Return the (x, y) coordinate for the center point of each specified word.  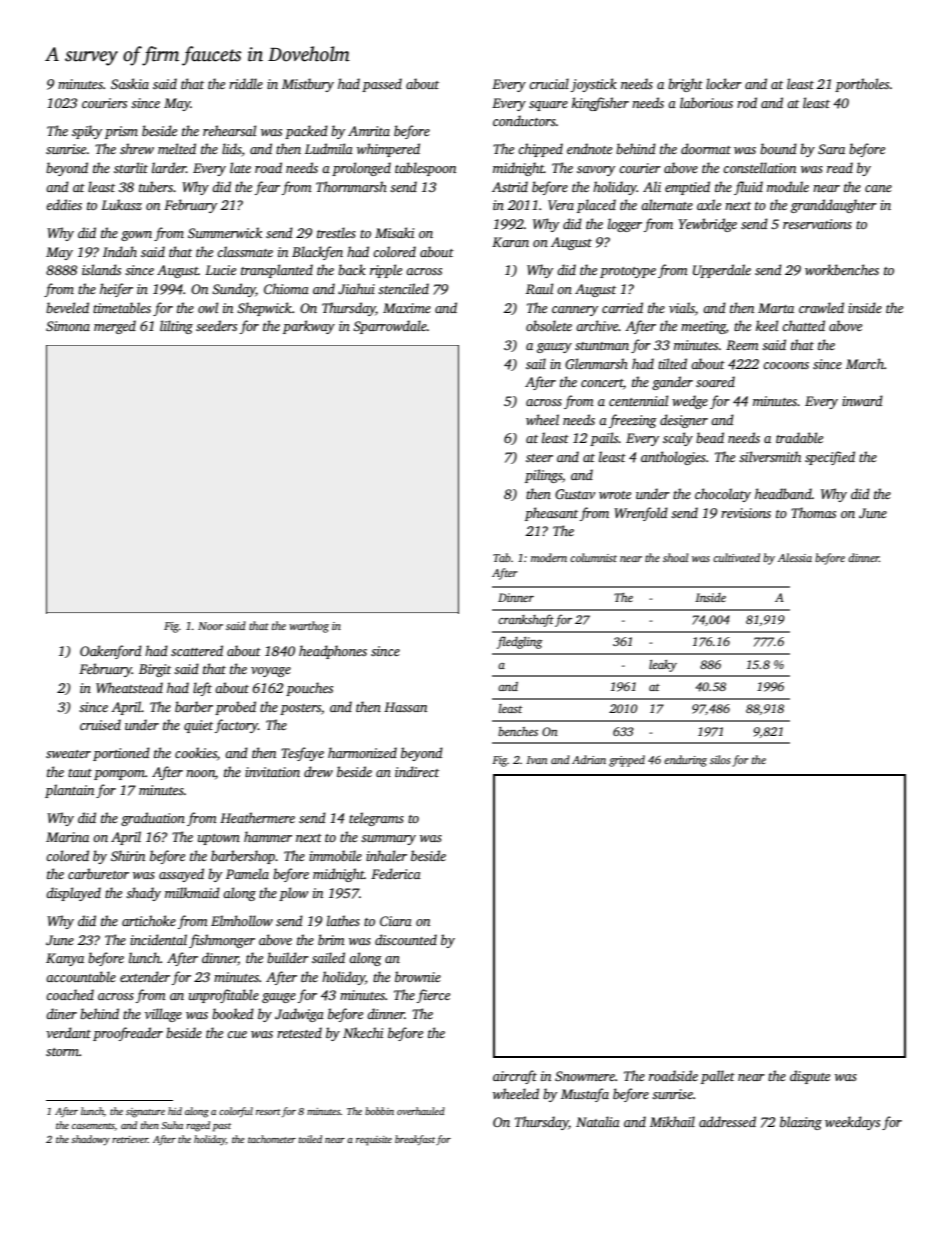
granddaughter (834, 206)
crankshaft (526, 620)
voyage (271, 672)
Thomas (813, 512)
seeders (216, 325)
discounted (406, 939)
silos (720, 759)
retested (299, 1032)
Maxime (407, 308)
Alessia (795, 557)
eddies (64, 204)
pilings (543, 476)
